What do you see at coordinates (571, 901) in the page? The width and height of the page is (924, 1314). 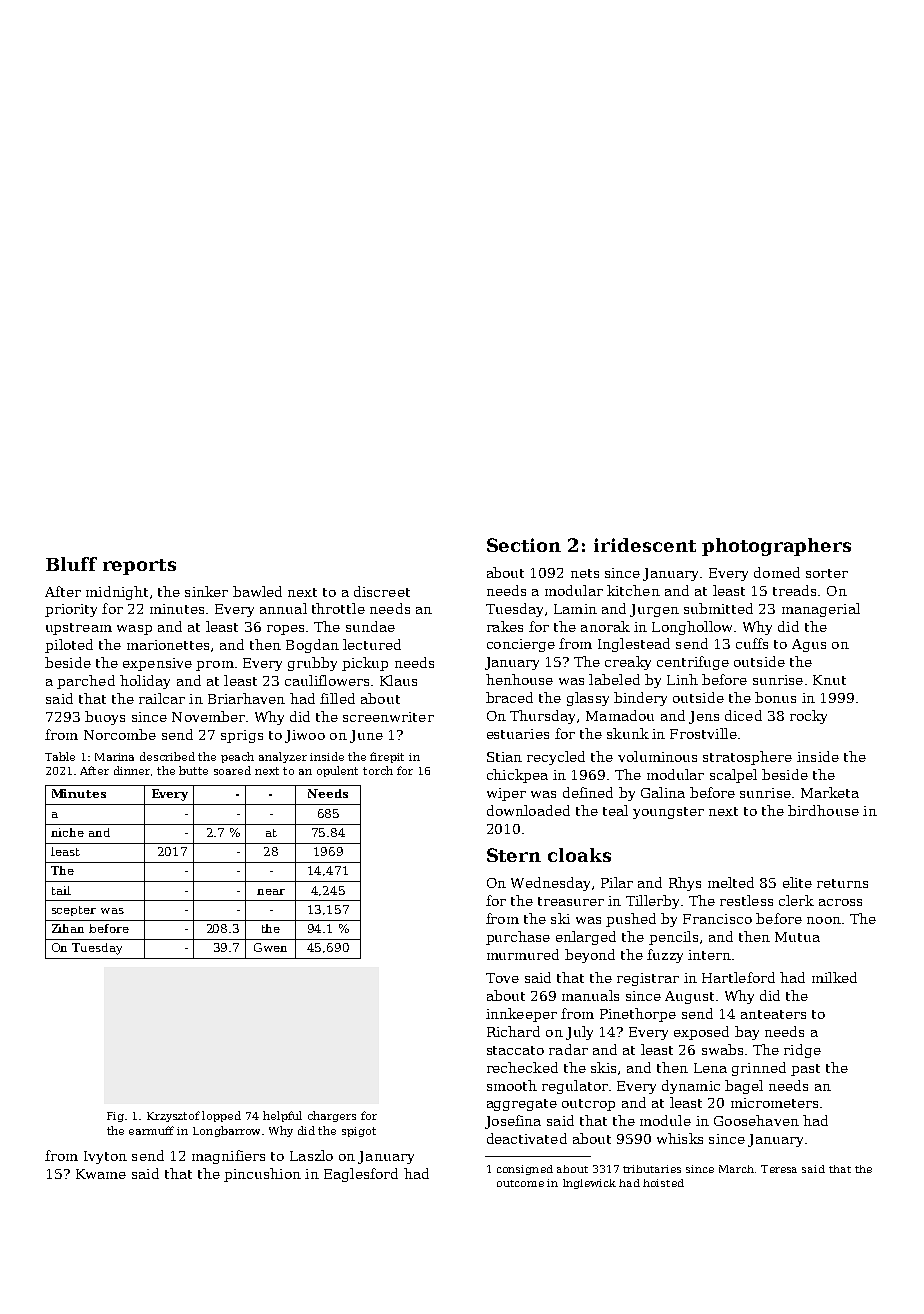 I see `treasurer` at bounding box center [571, 901].
